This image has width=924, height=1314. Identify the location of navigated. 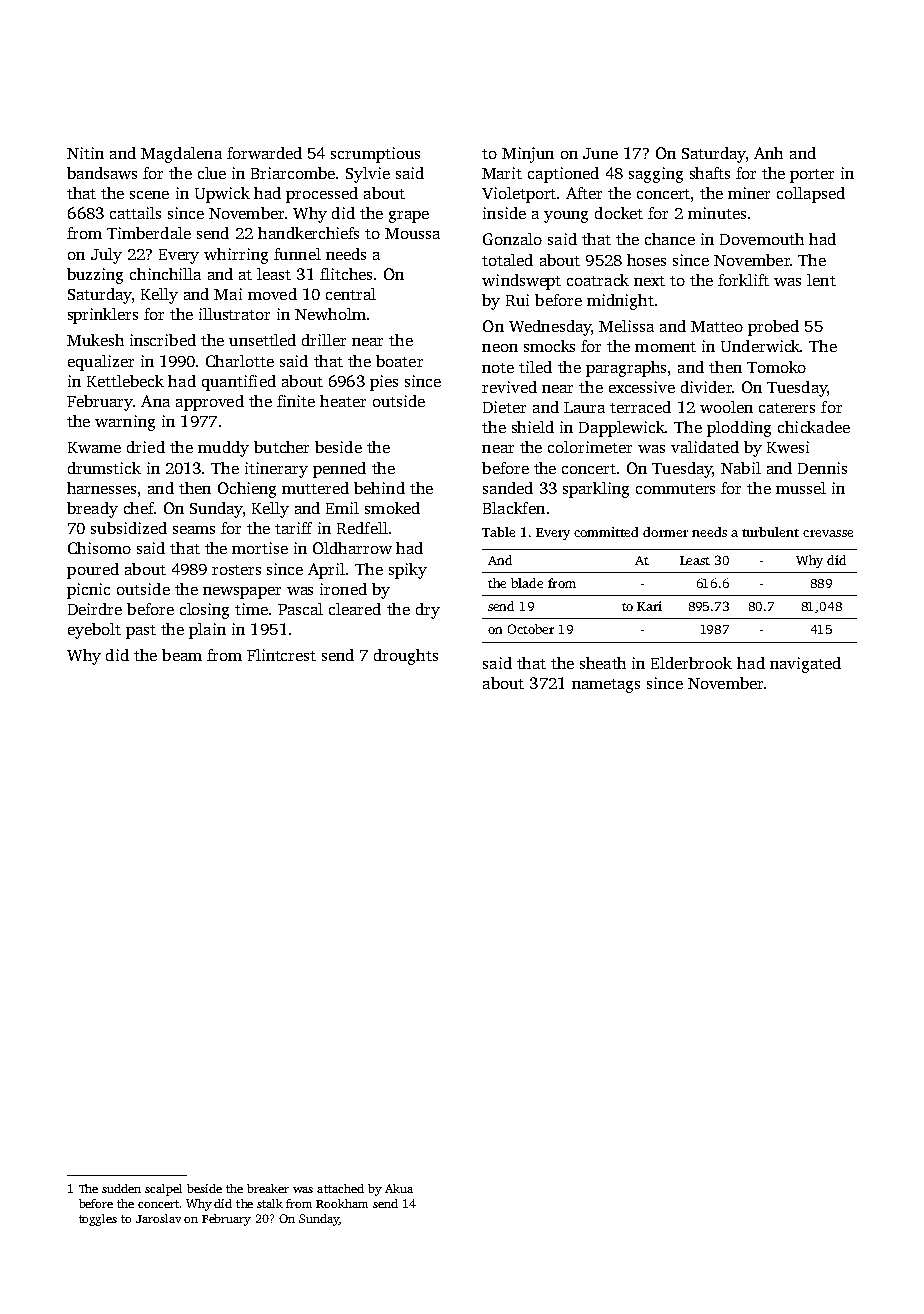
(805, 665).
